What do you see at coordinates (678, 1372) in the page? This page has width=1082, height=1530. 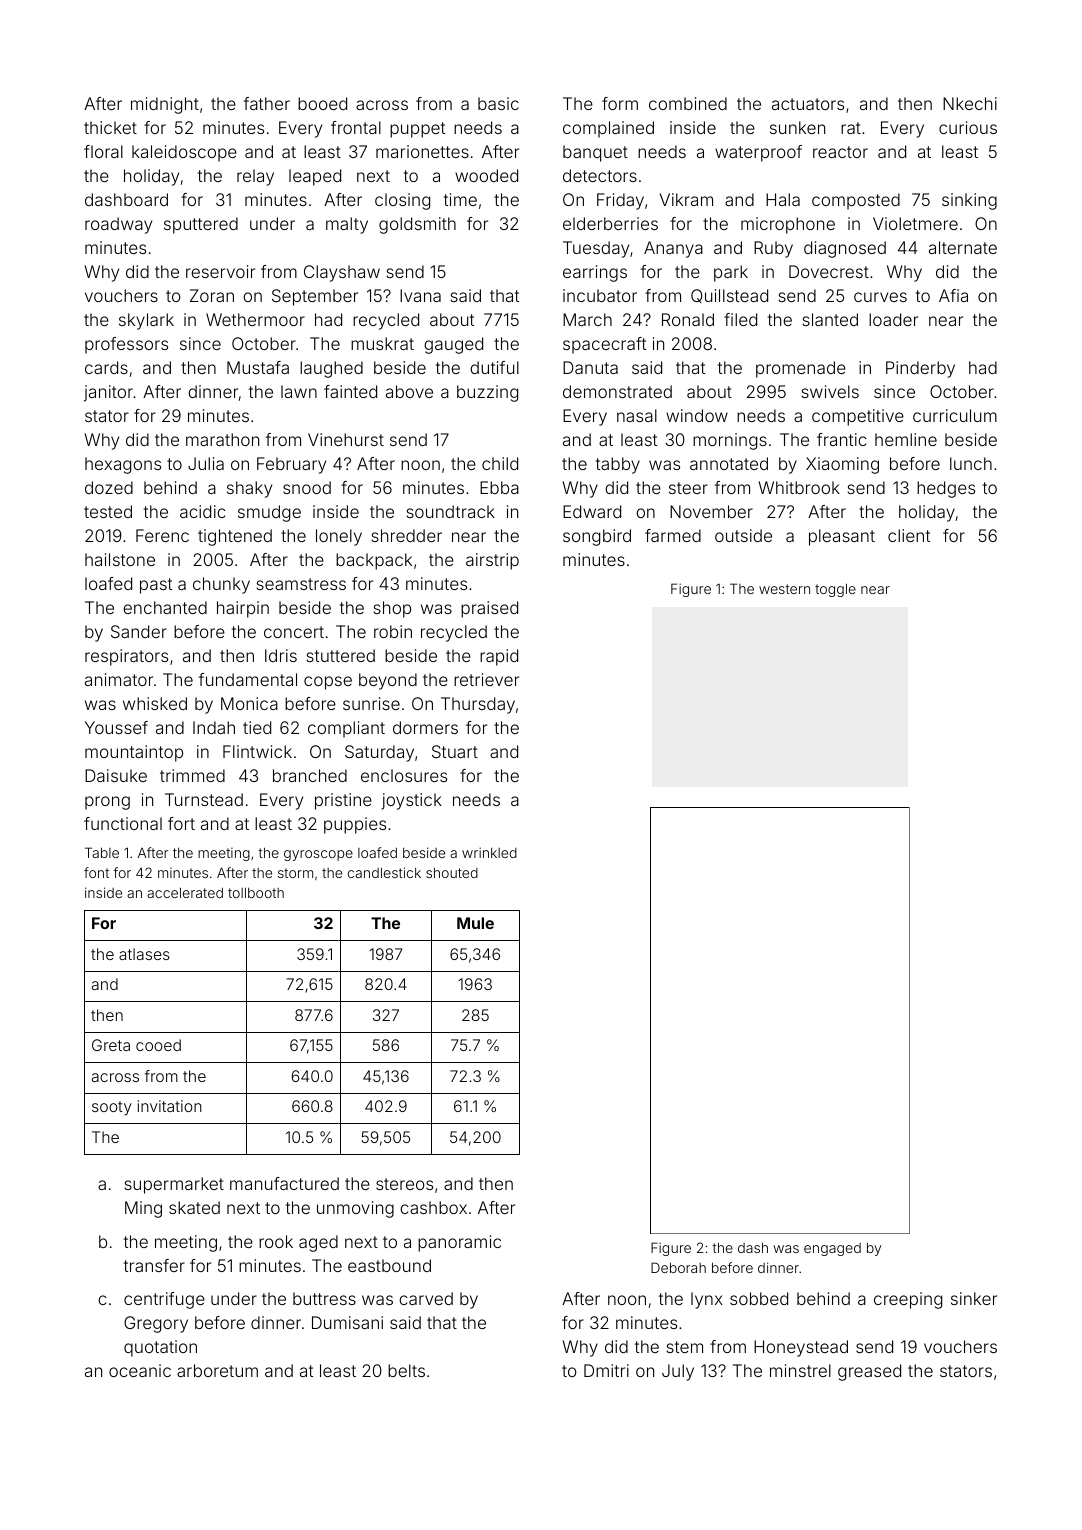 I see `July` at bounding box center [678, 1372].
